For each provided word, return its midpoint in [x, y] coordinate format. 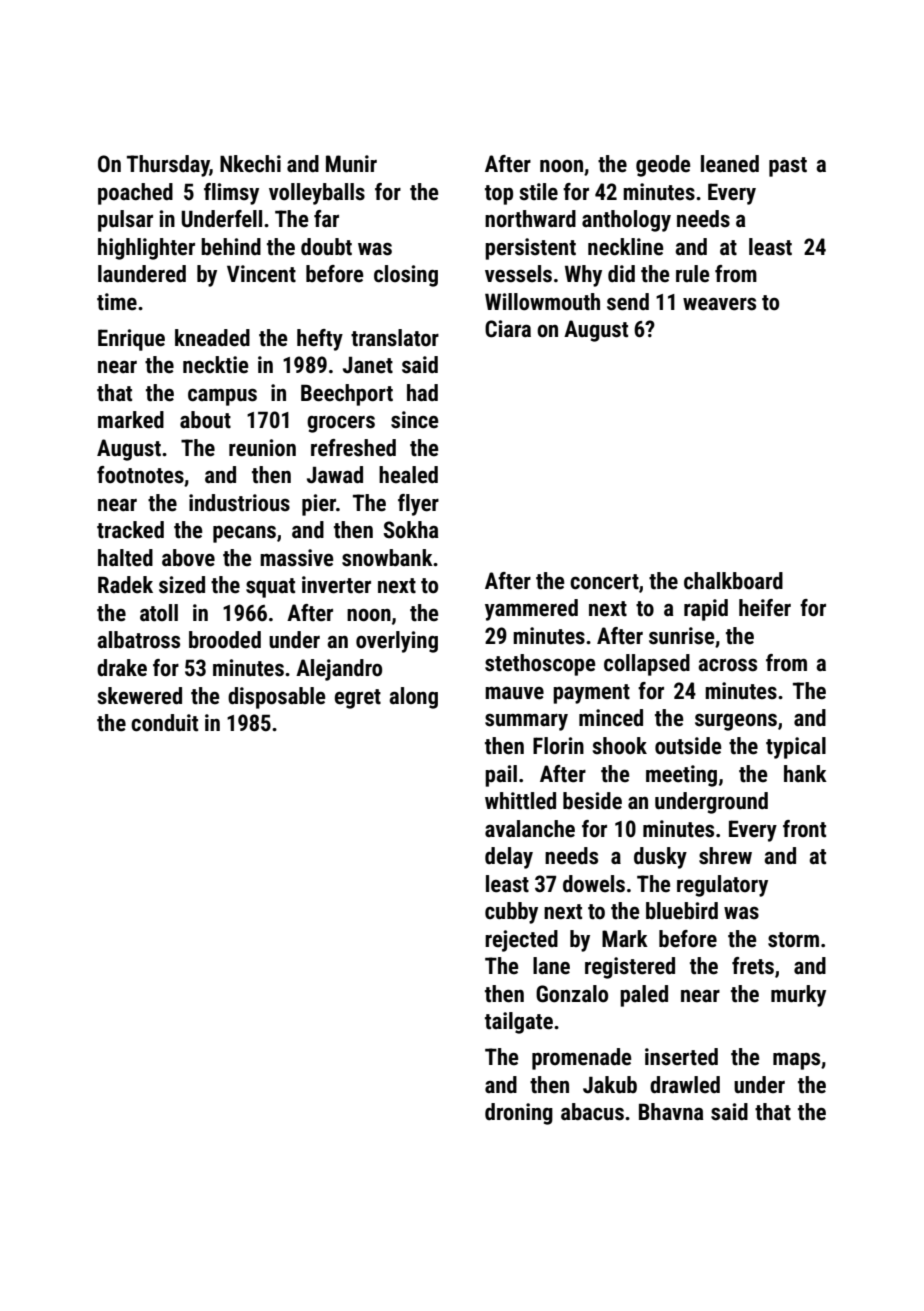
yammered [531, 610]
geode [663, 166]
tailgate [519, 1023]
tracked [130, 530]
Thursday [168, 166]
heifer [765, 608]
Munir [351, 164]
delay [509, 858]
